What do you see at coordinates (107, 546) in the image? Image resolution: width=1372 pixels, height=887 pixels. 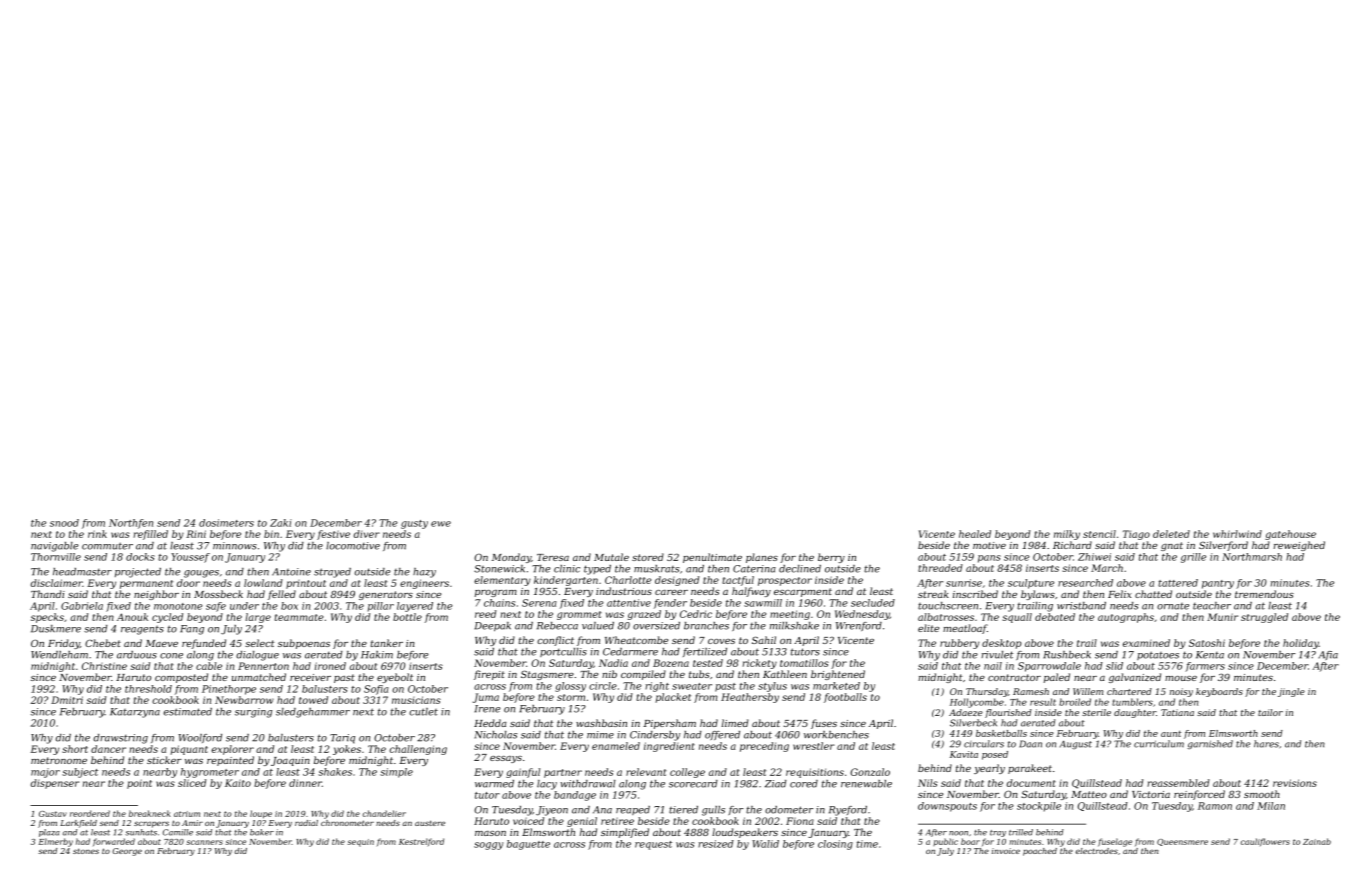 I see `commuter` at bounding box center [107, 546].
